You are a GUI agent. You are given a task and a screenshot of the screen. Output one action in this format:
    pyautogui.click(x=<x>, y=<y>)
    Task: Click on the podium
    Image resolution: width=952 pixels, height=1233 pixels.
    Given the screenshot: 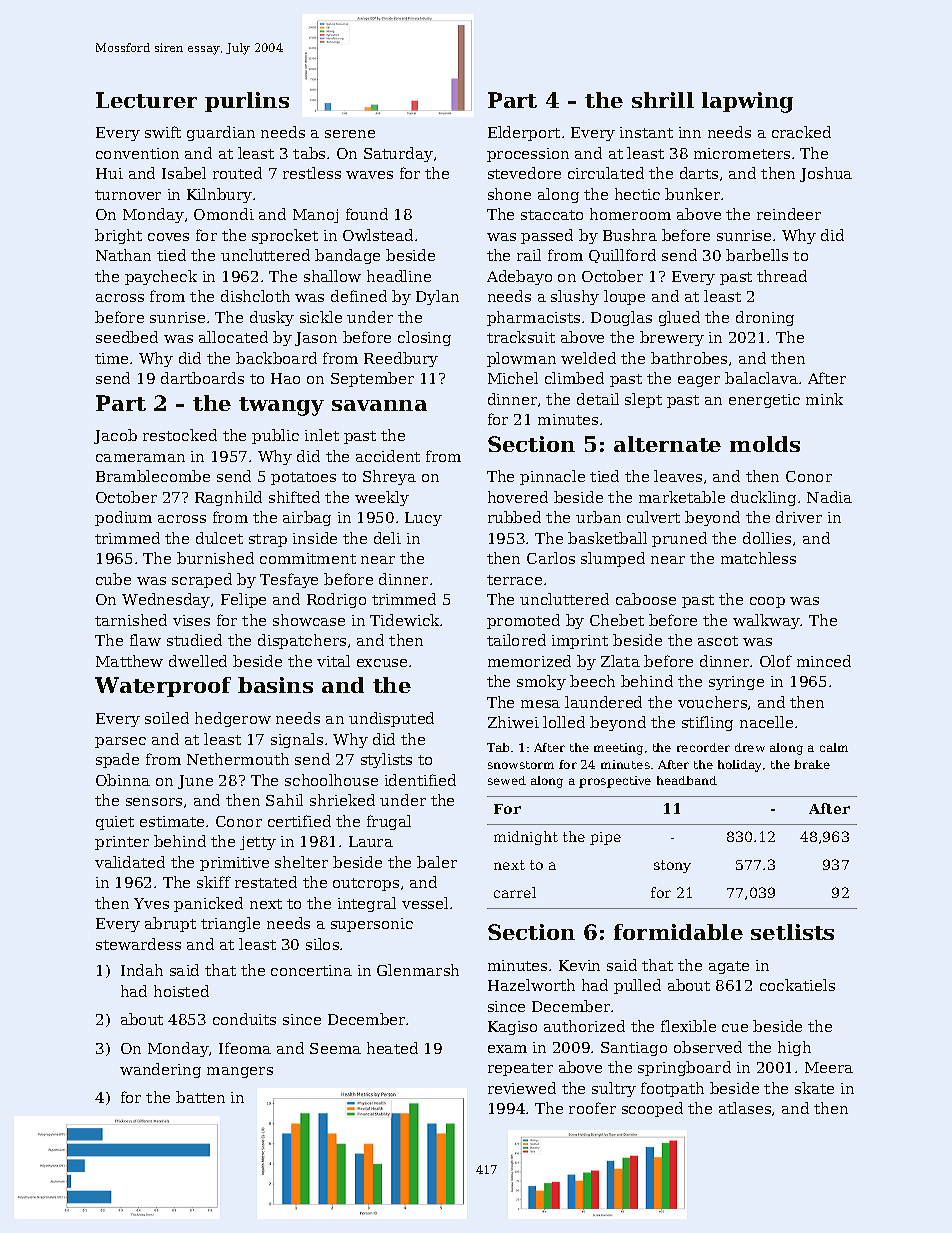 What is the action you would take?
    pyautogui.click(x=123, y=518)
